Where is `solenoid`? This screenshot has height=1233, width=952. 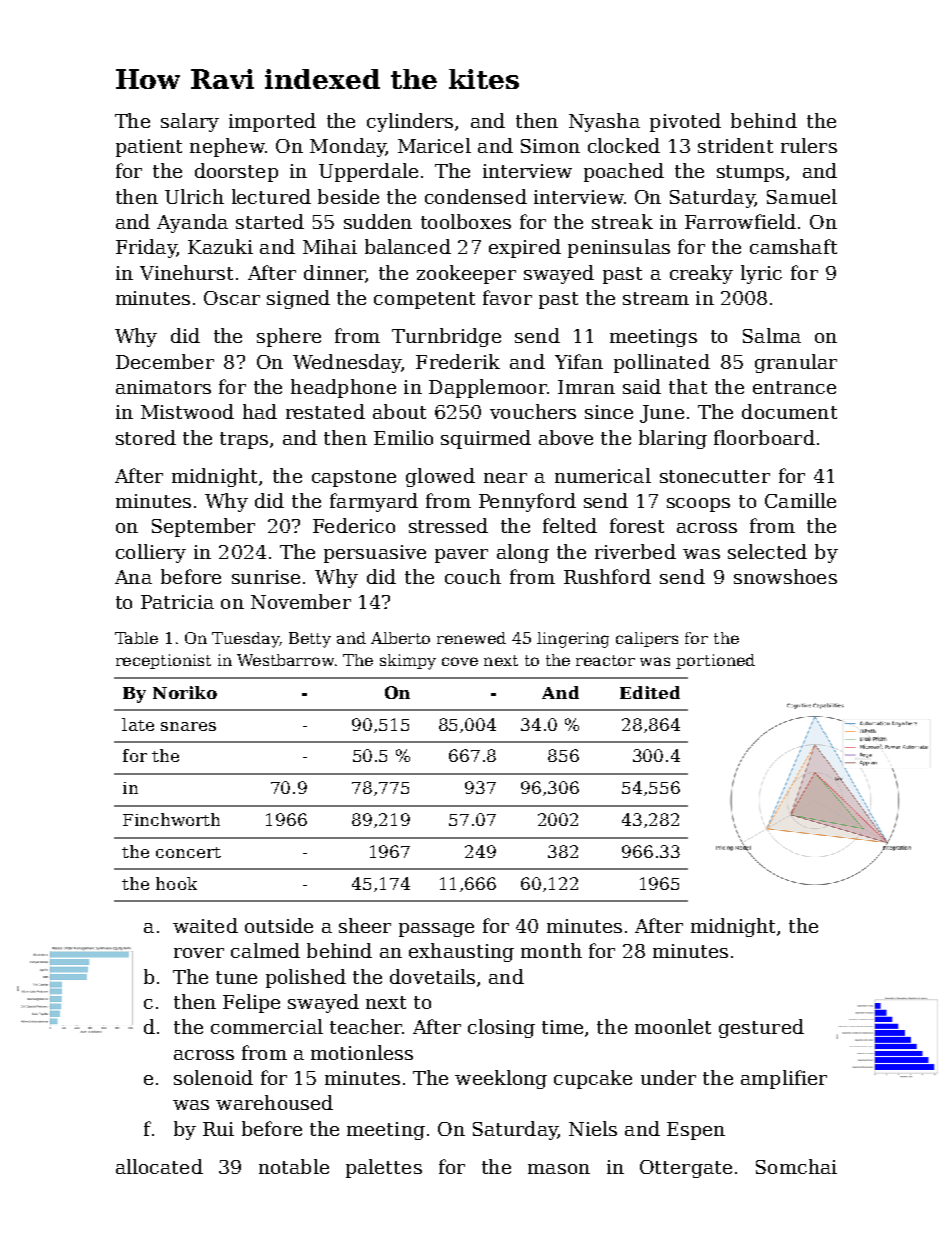
solenoid is located at coordinates (213, 1077).
